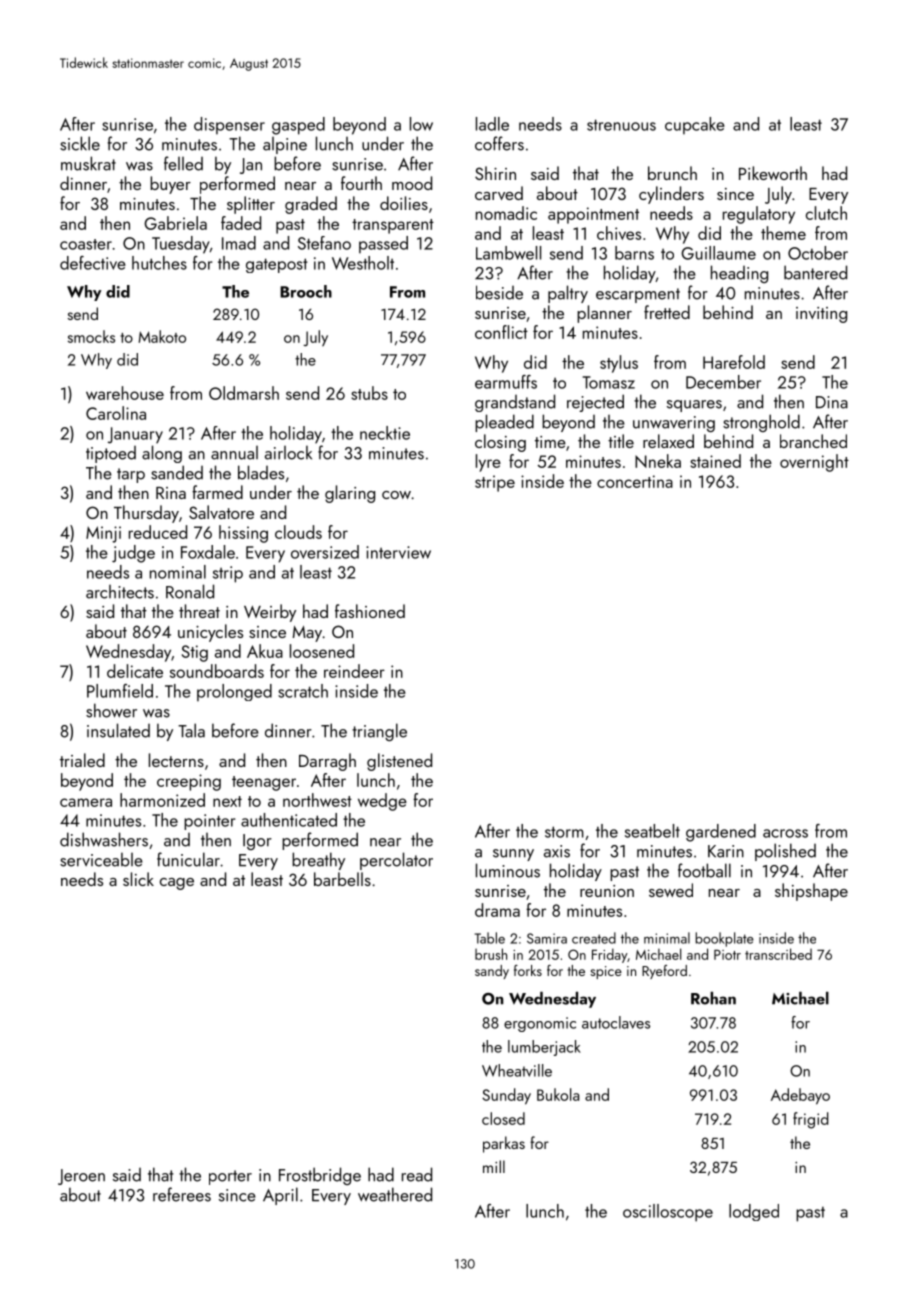  Describe the element at coordinates (492, 972) in the screenshot. I see `sandy` at that location.
